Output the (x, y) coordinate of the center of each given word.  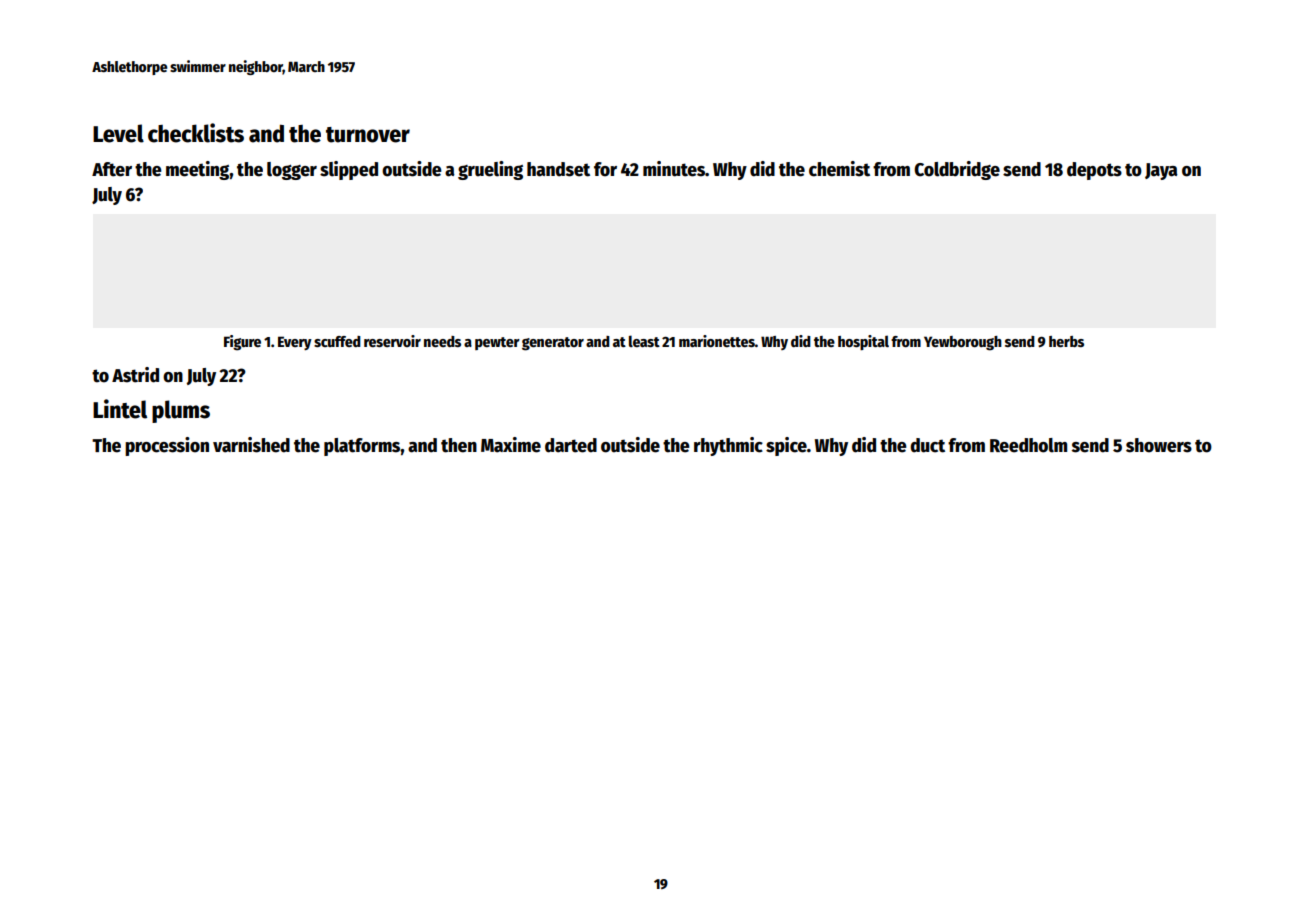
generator (553, 344)
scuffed (337, 341)
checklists (196, 133)
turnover (368, 135)
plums (181, 411)
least (644, 341)
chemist (839, 169)
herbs (1066, 341)
